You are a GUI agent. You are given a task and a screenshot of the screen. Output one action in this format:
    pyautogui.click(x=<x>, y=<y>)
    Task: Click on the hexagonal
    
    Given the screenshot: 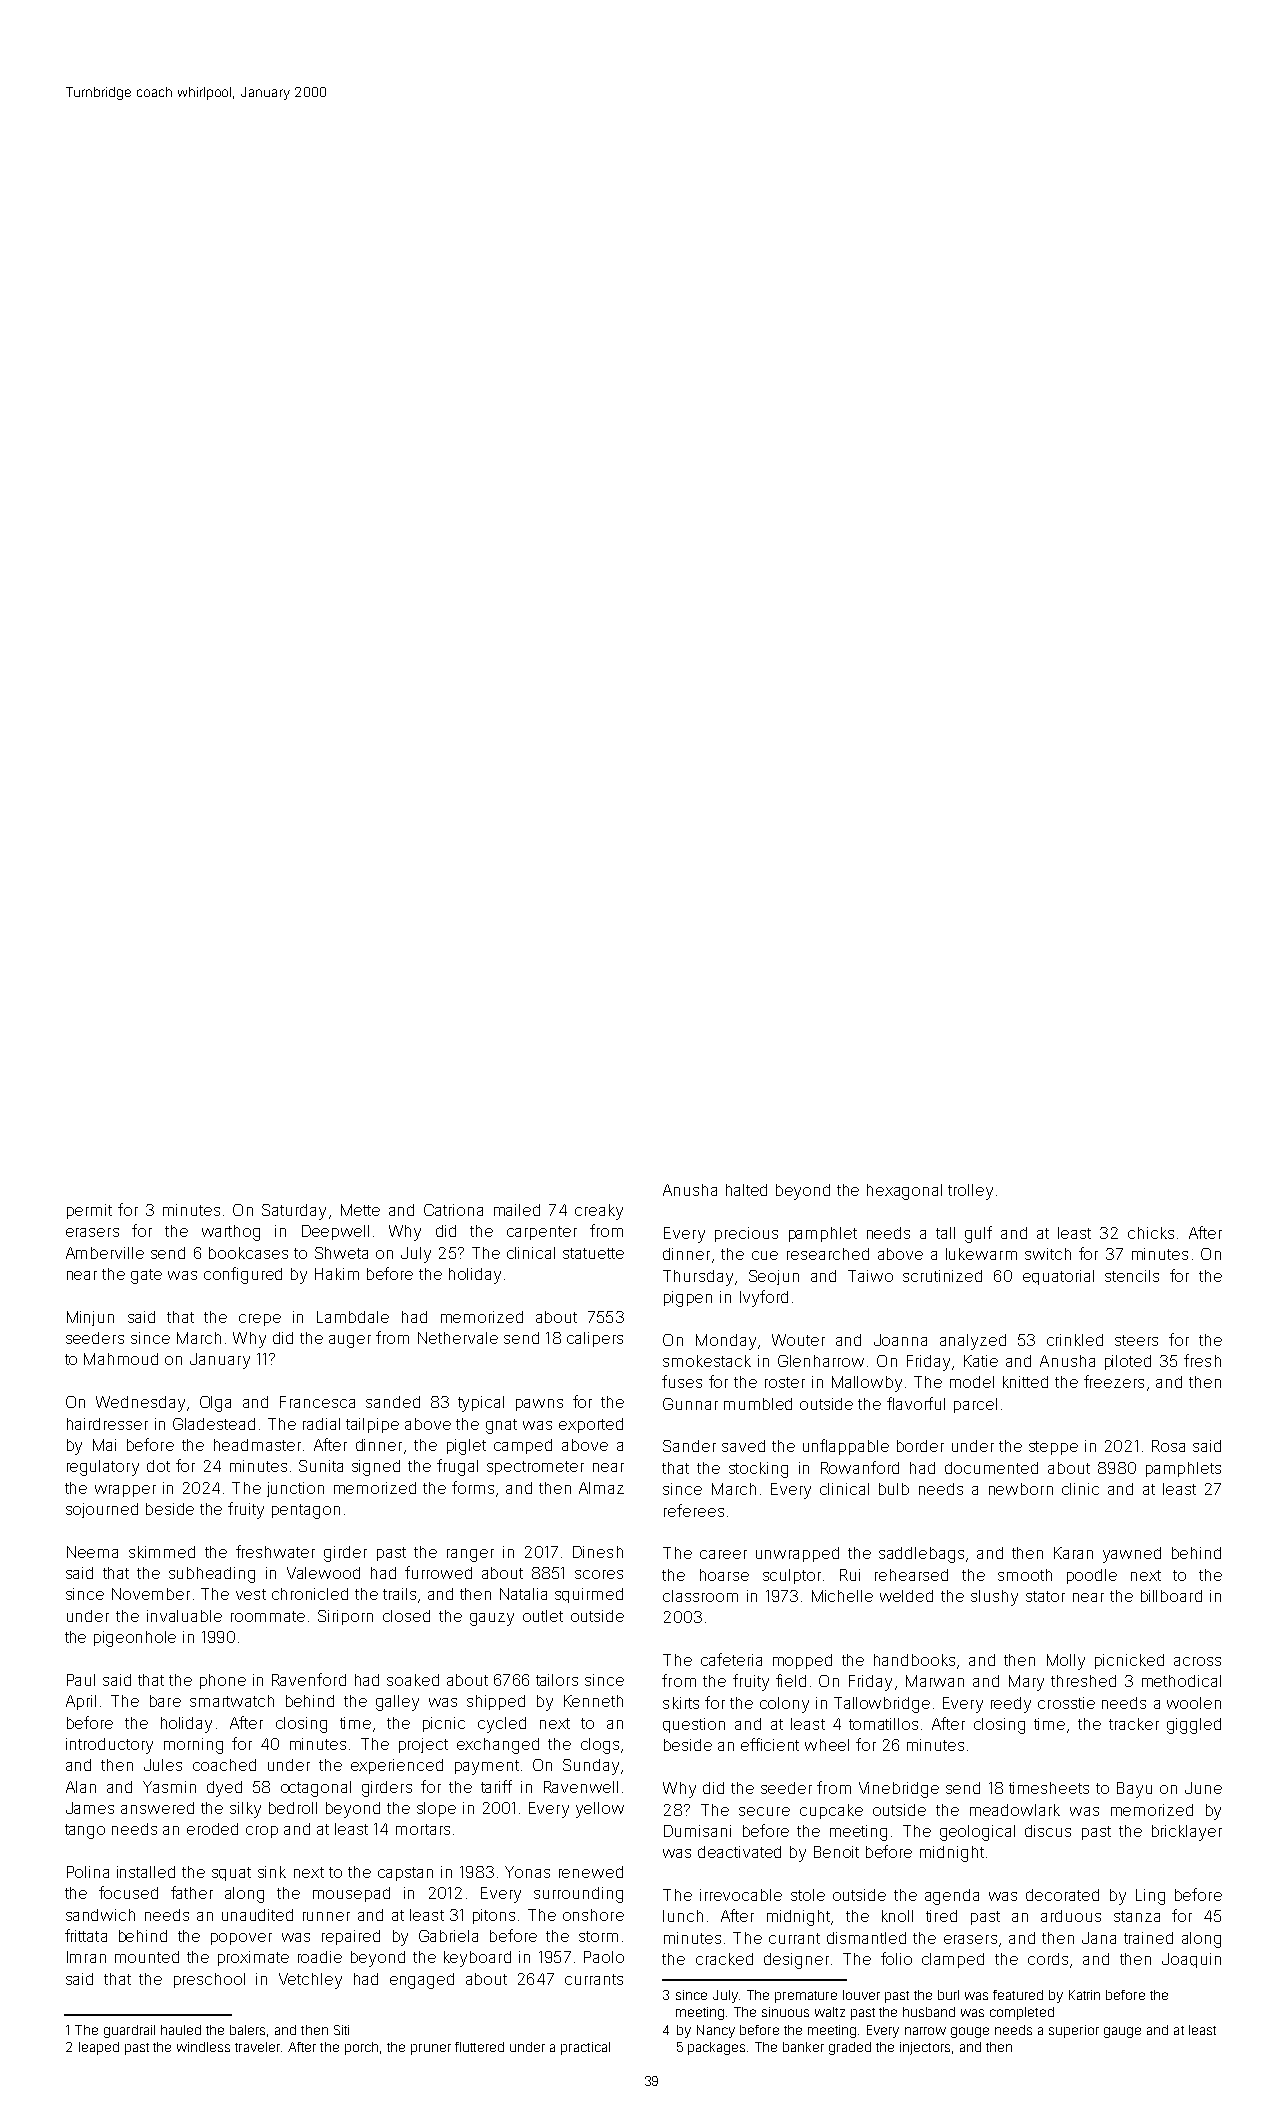 What is the action you would take?
    pyautogui.click(x=904, y=1192)
